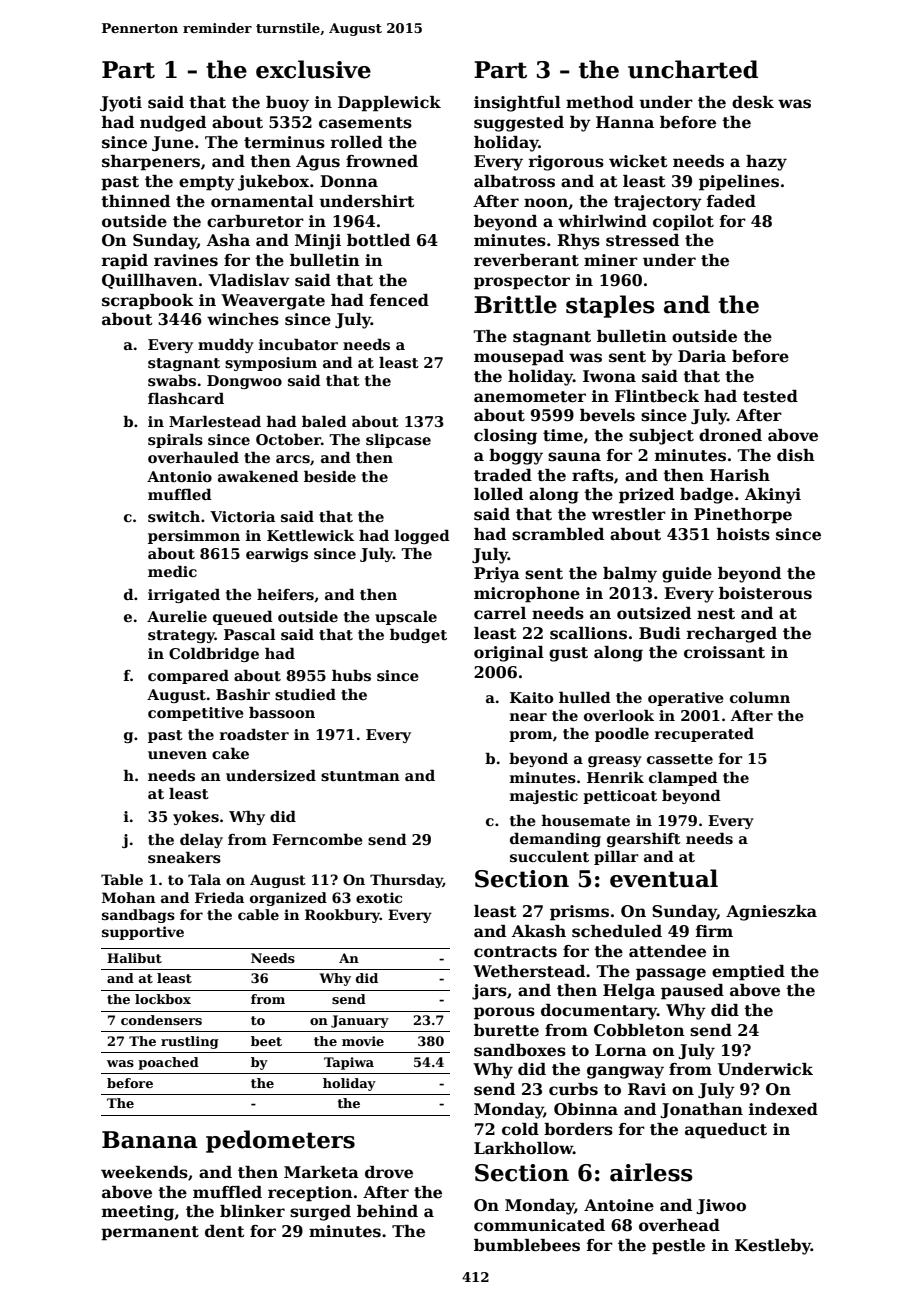  I want to click on cake, so click(230, 753).
